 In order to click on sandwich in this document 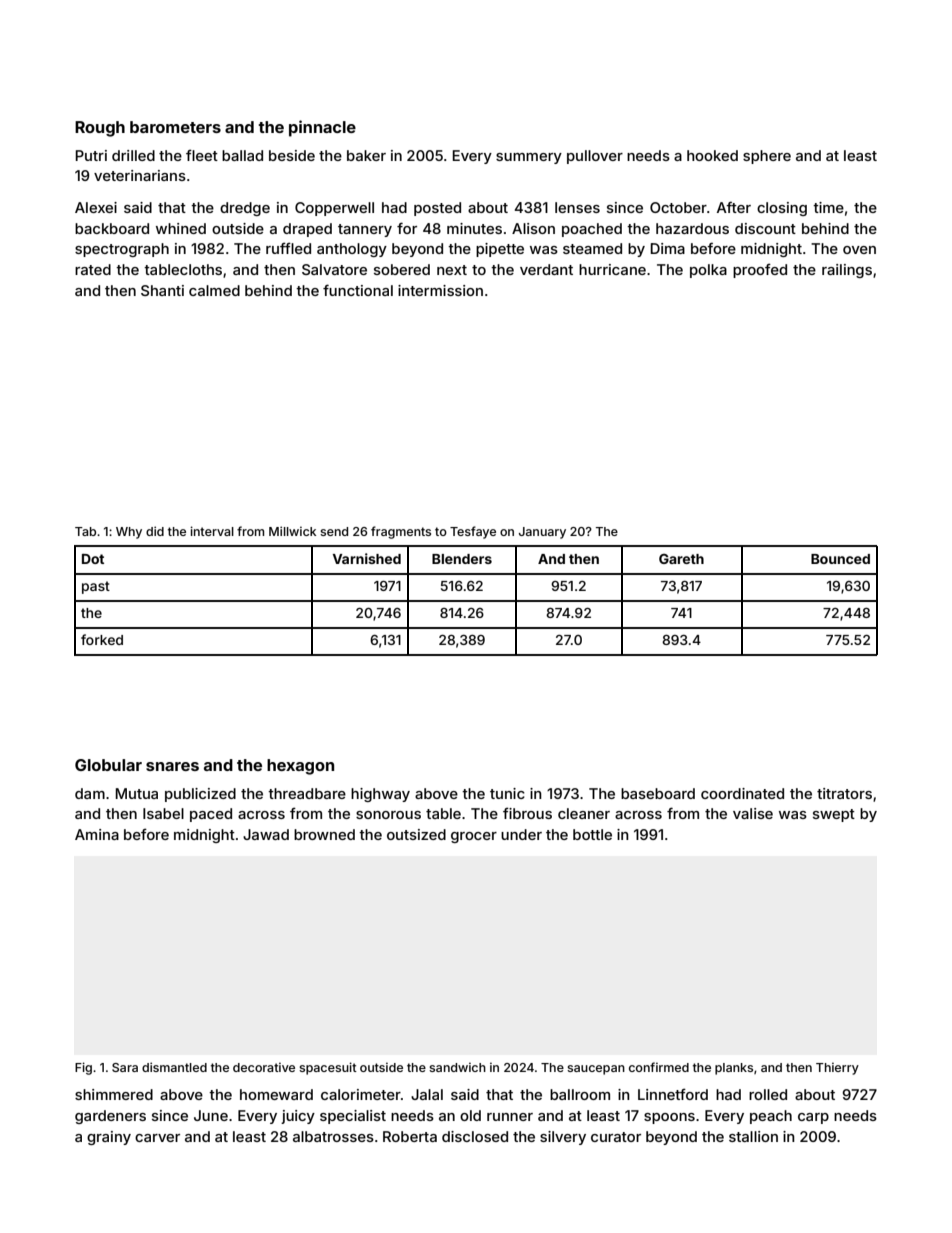, I will do `click(457, 1067)`.
